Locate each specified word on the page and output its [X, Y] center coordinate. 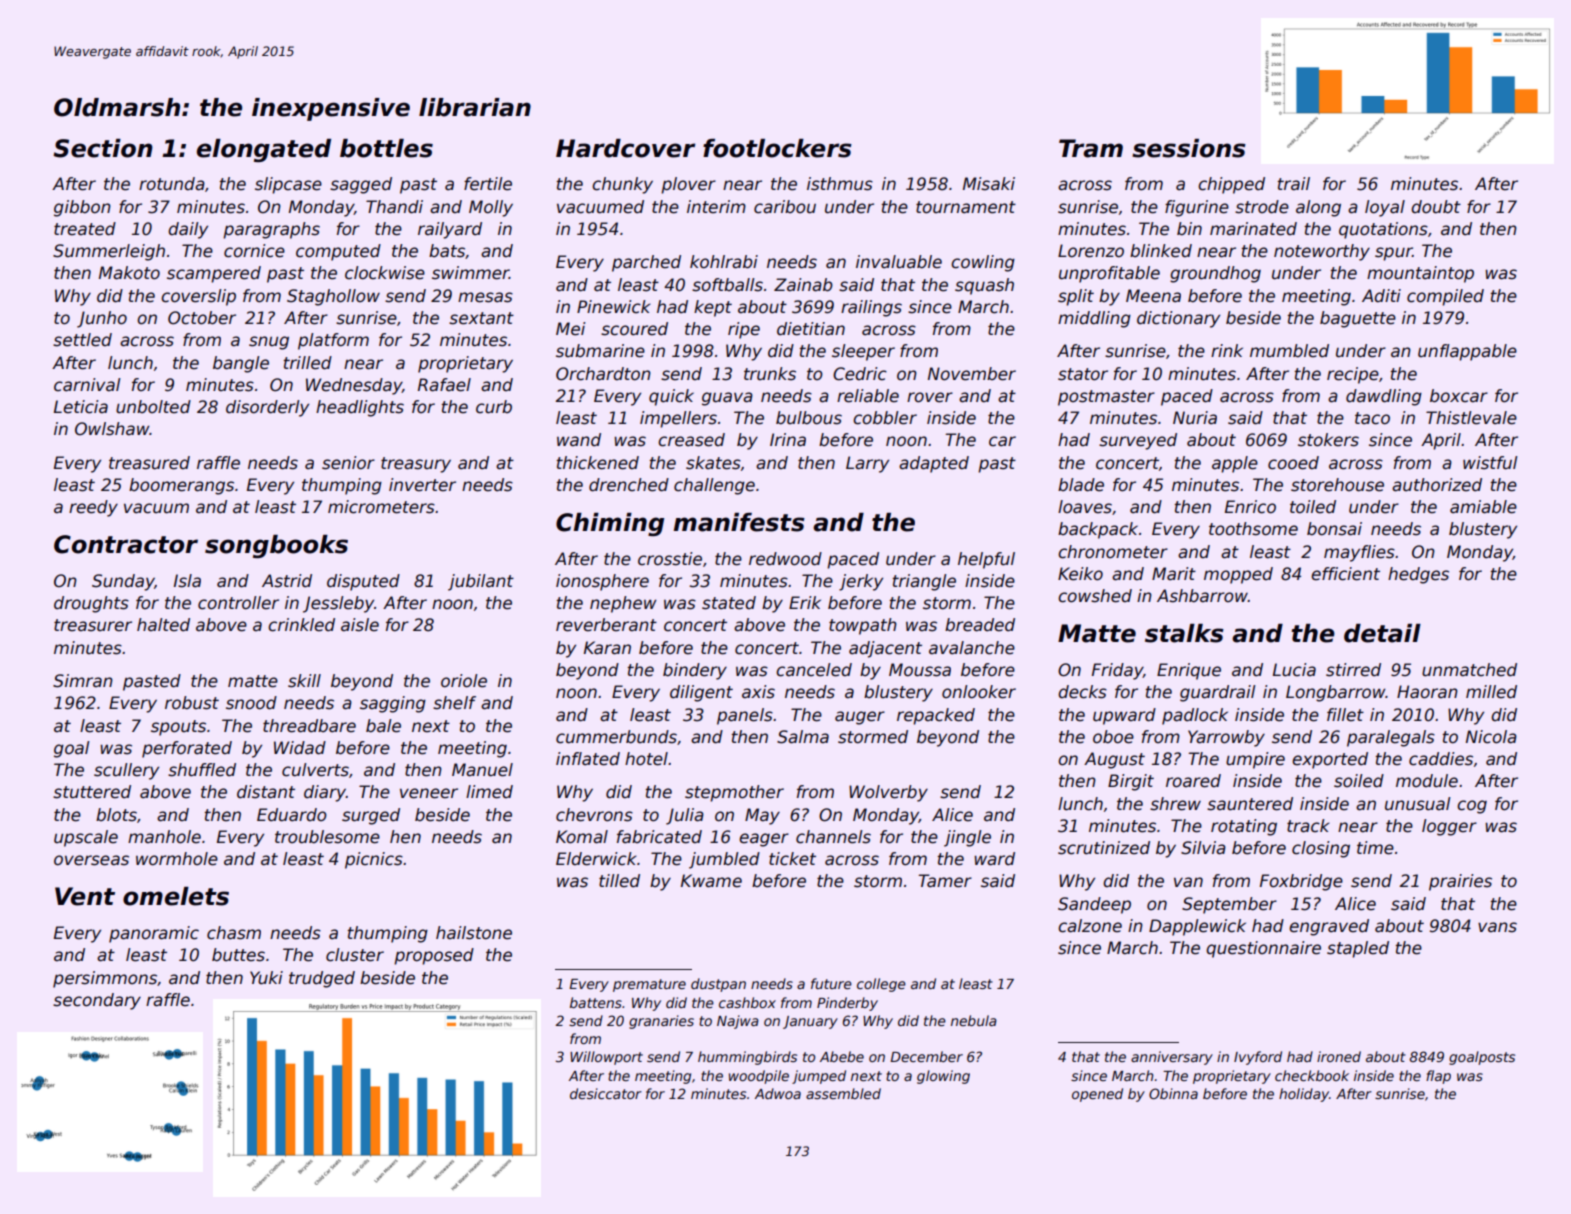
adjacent [885, 649]
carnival [87, 385]
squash [984, 286]
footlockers [777, 148]
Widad [300, 748]
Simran [83, 681]
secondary [97, 1001]
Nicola [1491, 737]
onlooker [979, 692]
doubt [1436, 207]
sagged [361, 185]
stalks [1184, 633]
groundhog [1215, 274]
